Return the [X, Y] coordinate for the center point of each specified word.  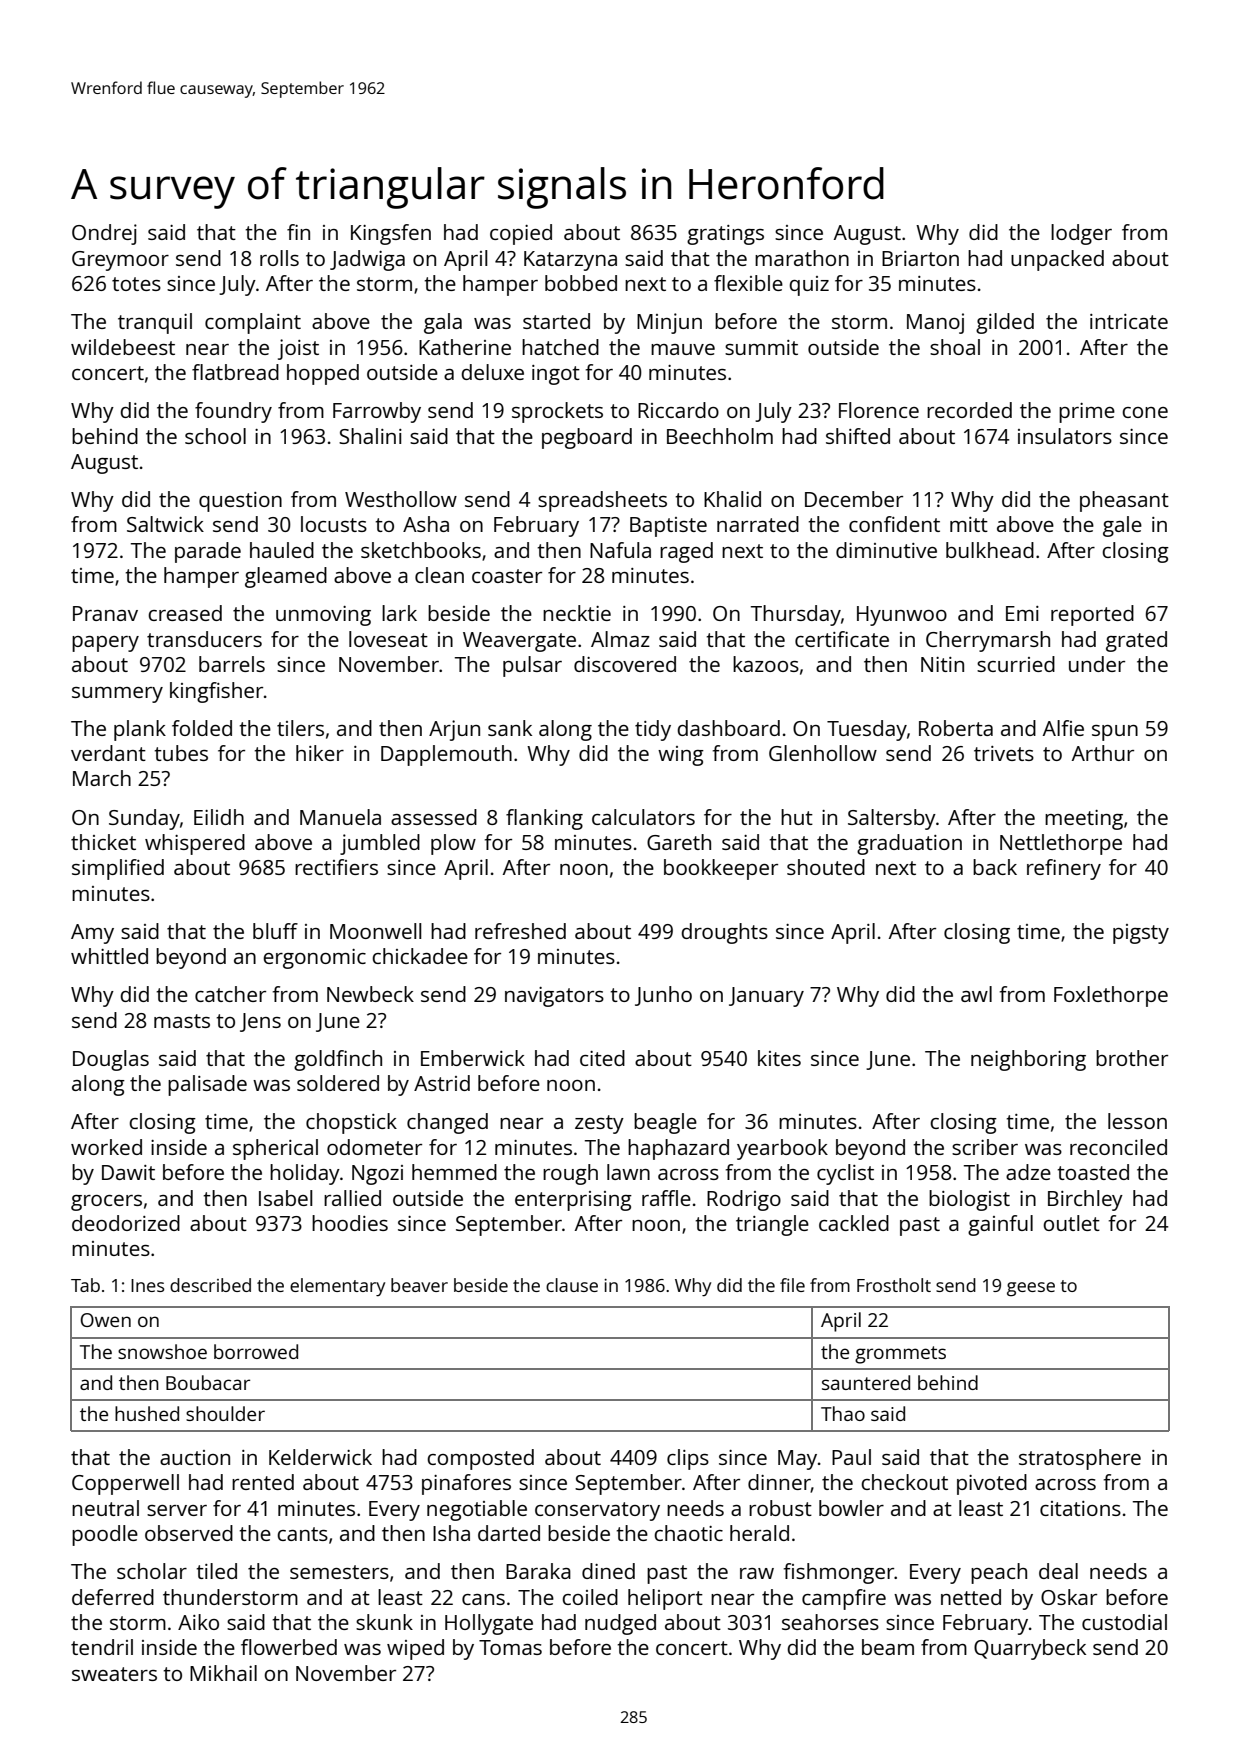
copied [521, 234]
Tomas [510, 1647]
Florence [879, 410]
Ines [147, 1285]
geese [1031, 1289]
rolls [279, 258]
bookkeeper [721, 869]
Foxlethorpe [1111, 996]
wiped [415, 1649]
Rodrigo [744, 1200]
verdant [108, 753]
